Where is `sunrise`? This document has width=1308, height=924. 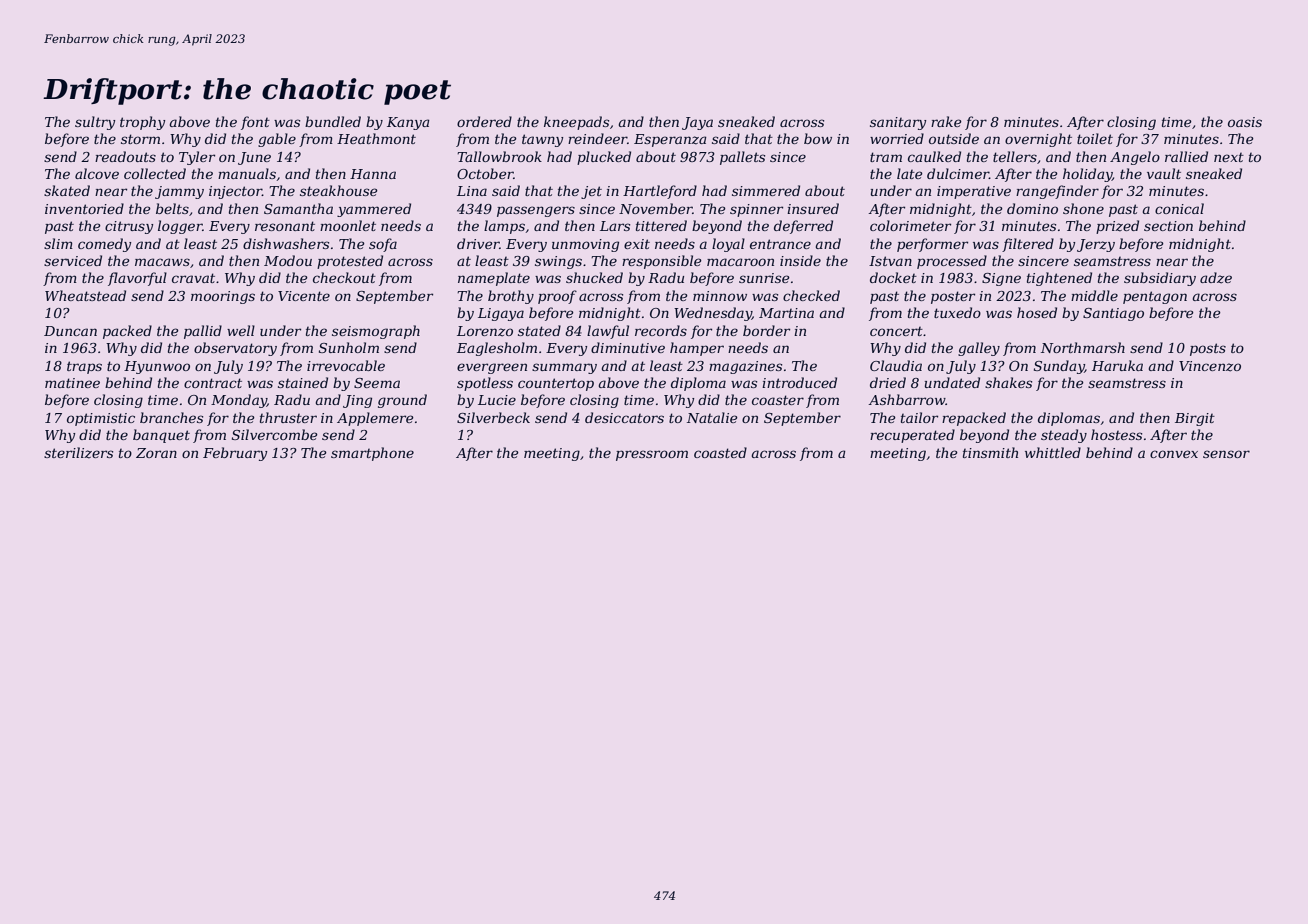 sunrise is located at coordinates (764, 278).
